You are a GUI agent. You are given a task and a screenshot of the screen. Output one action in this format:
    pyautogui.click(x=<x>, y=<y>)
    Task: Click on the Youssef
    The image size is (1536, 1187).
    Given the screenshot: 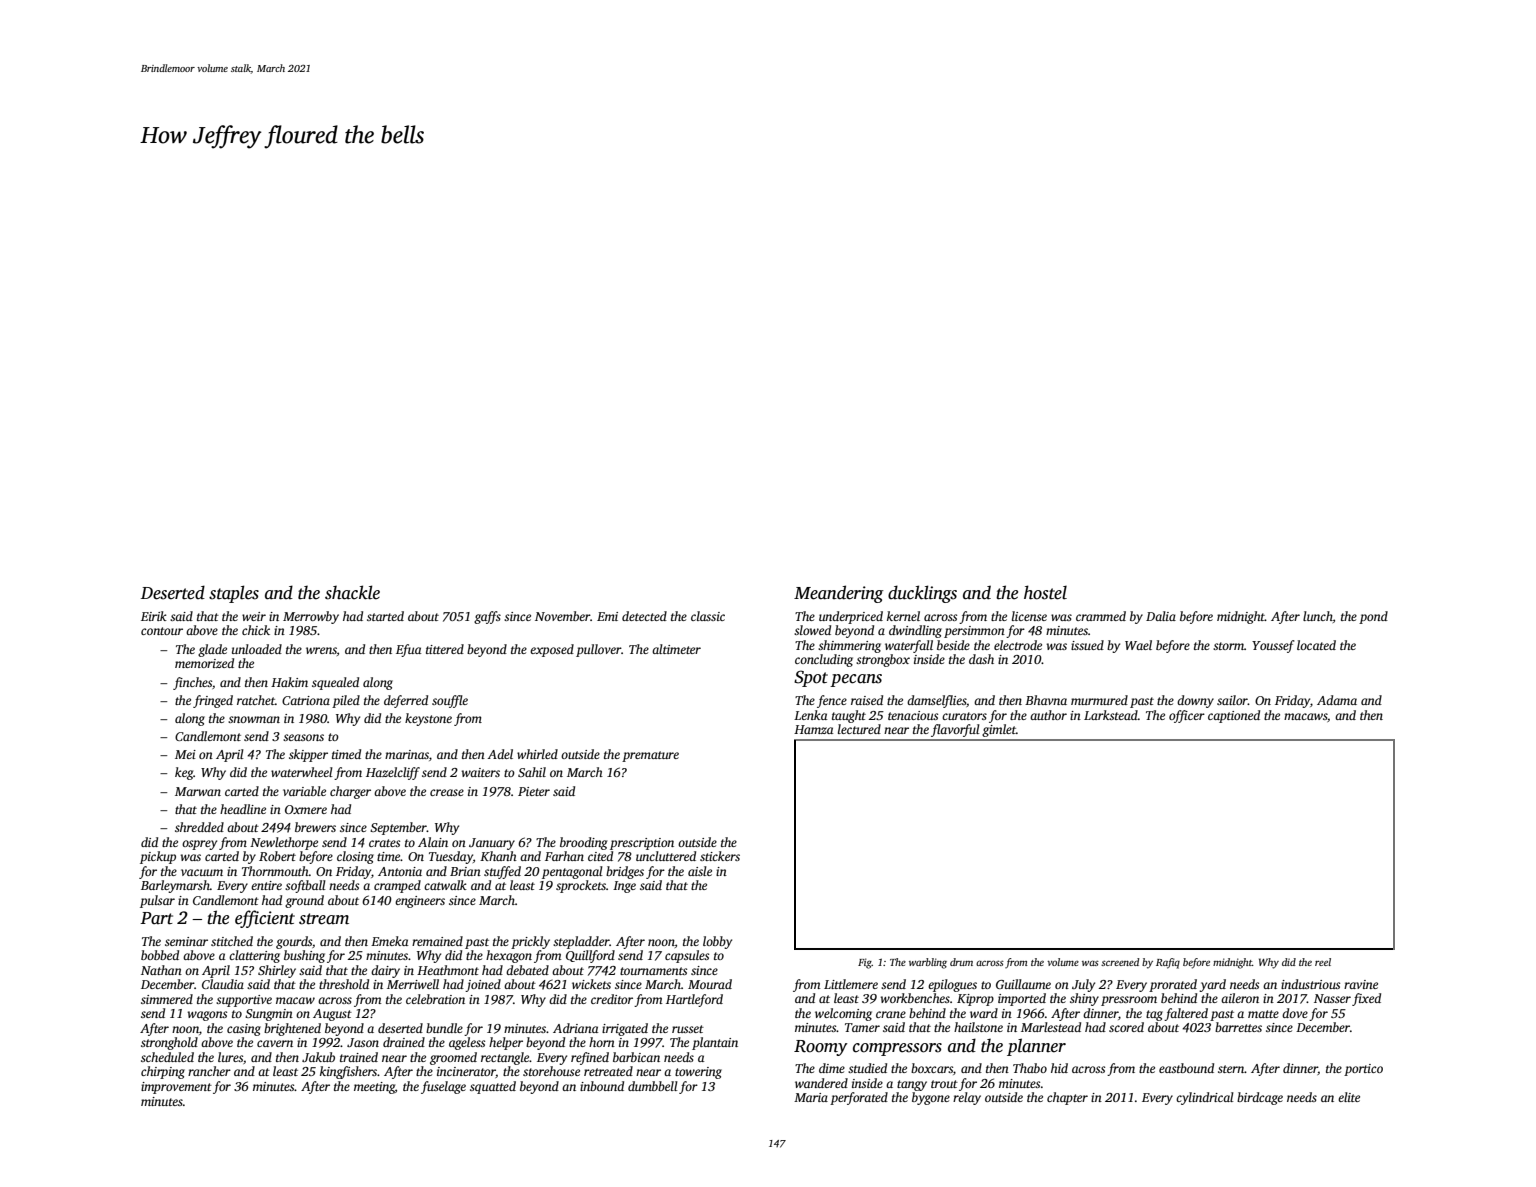 What is the action you would take?
    pyautogui.click(x=1273, y=646)
